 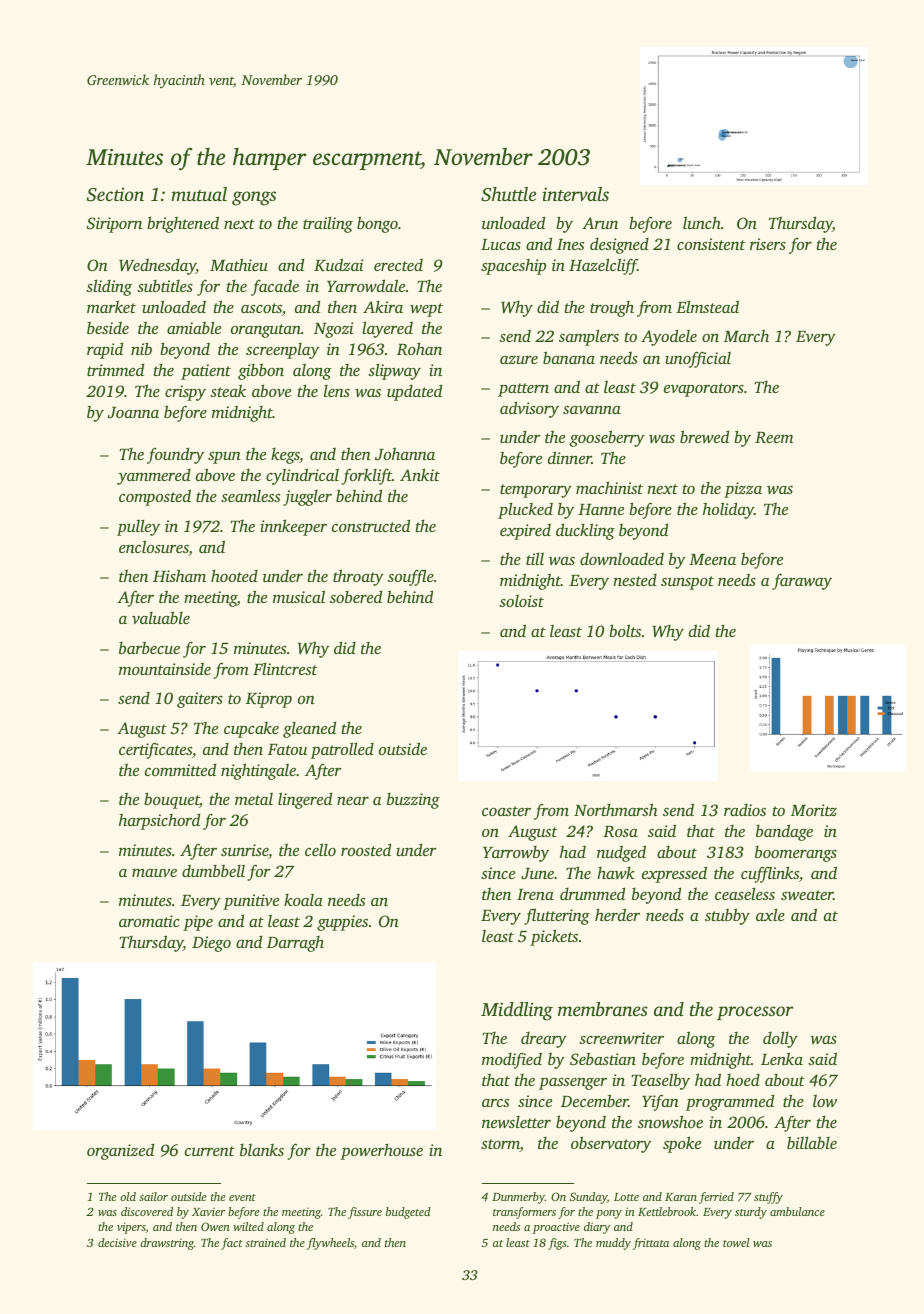 What do you see at coordinates (149, 648) in the screenshot?
I see `barbecue` at bounding box center [149, 648].
